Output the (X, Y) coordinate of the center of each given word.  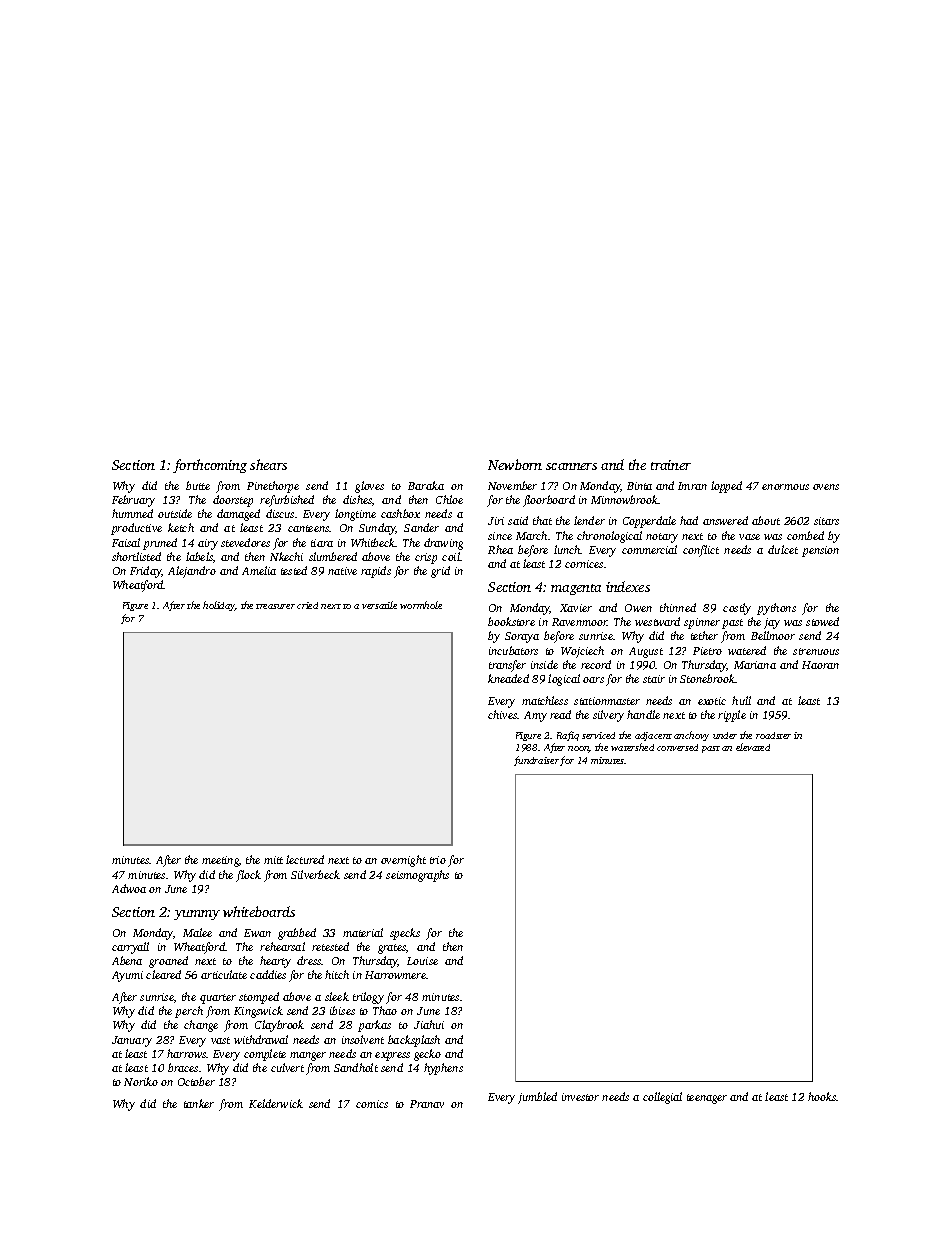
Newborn (515, 464)
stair (654, 679)
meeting (220, 861)
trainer (671, 465)
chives (503, 714)
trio (438, 860)
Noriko (141, 1081)
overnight (403, 861)
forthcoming (210, 466)
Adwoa (129, 888)
